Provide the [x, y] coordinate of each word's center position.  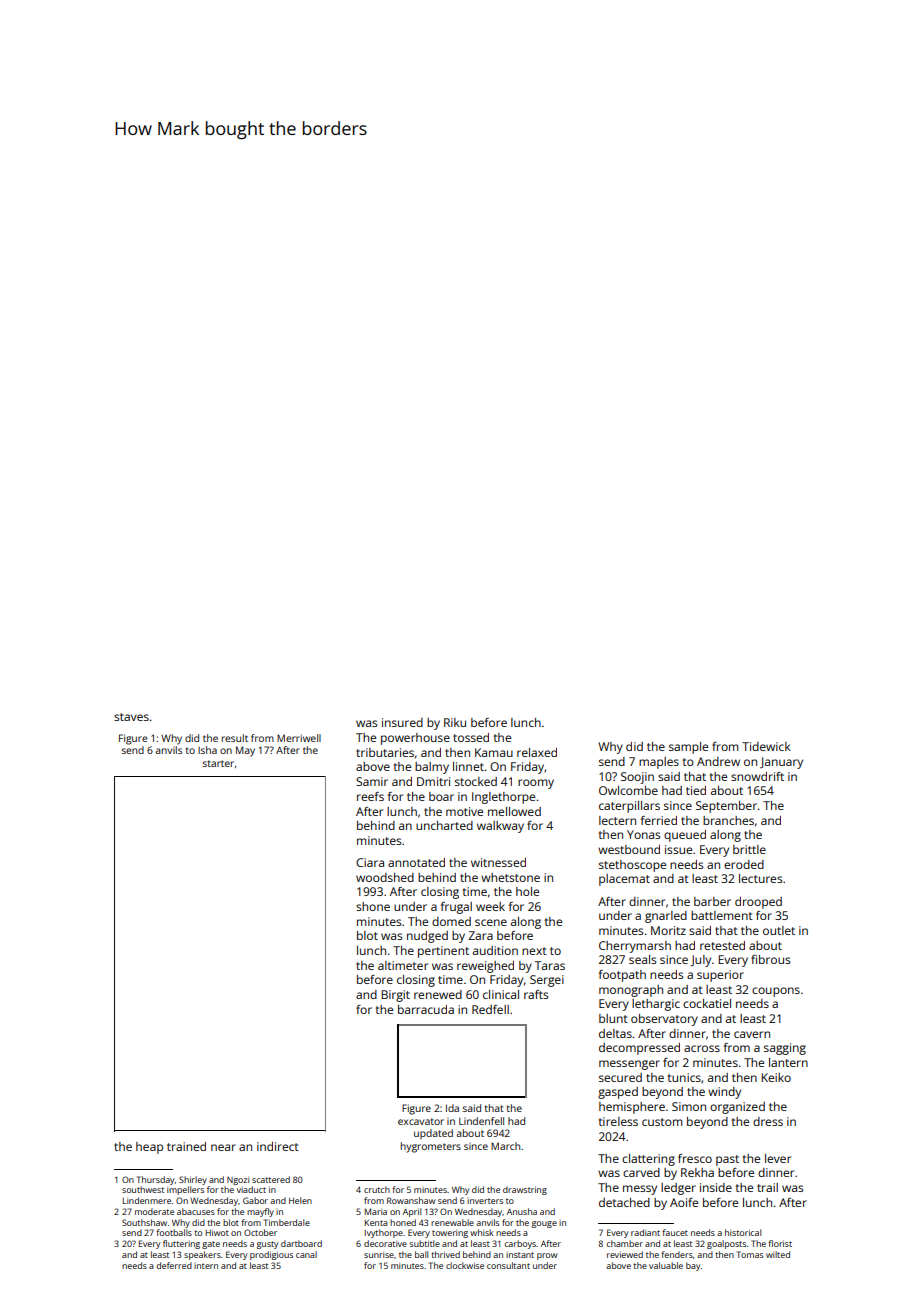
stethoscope [632, 866]
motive [464, 811]
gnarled [666, 917]
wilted [778, 1254]
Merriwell [299, 738]
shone [373, 906]
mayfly [260, 1212]
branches [728, 820]
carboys [520, 1244]
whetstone [510, 877]
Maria [376, 1211]
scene [491, 922]
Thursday [156, 1180]
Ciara [370, 862]
